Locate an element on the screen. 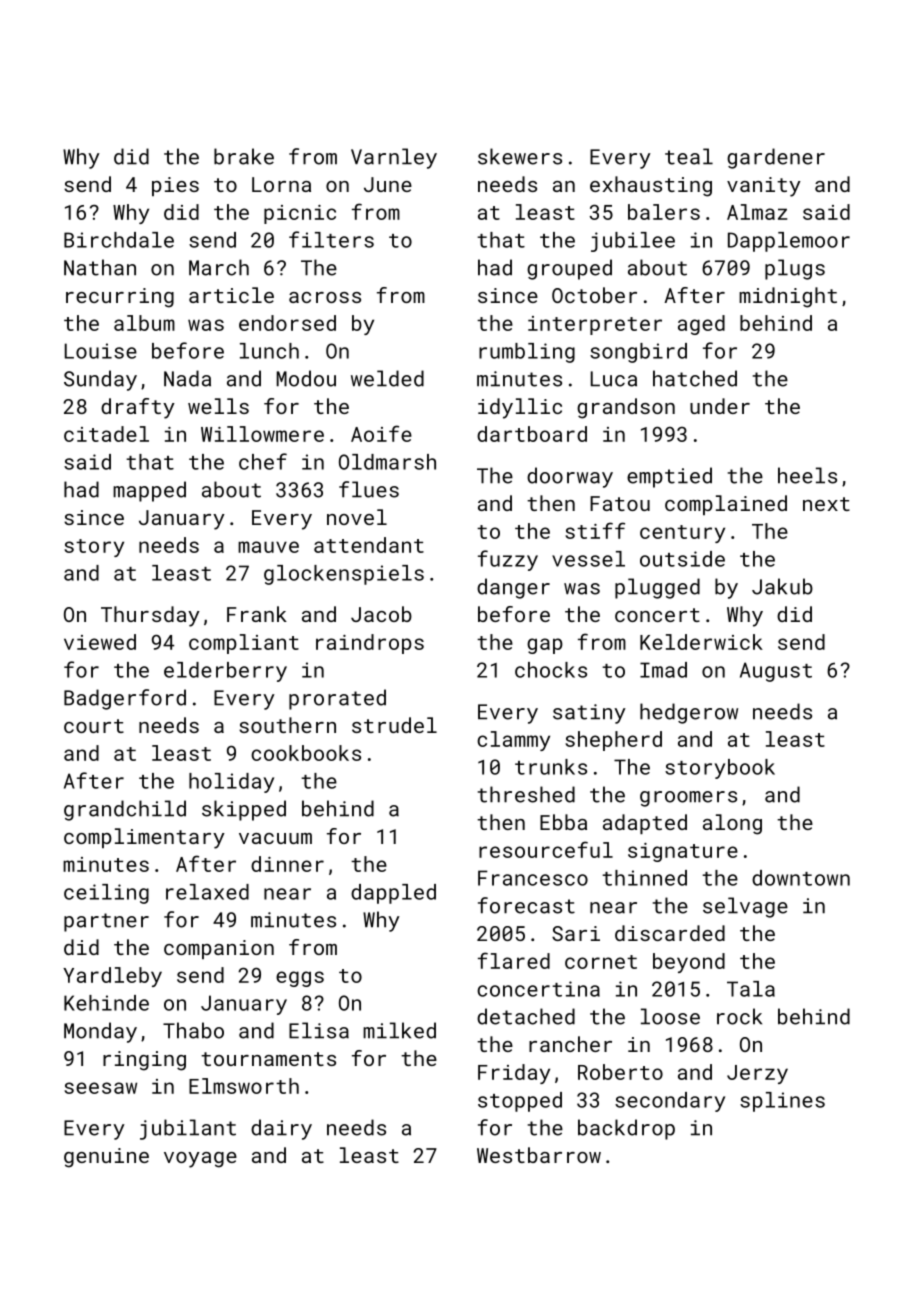  resourceful is located at coordinates (546, 849).
